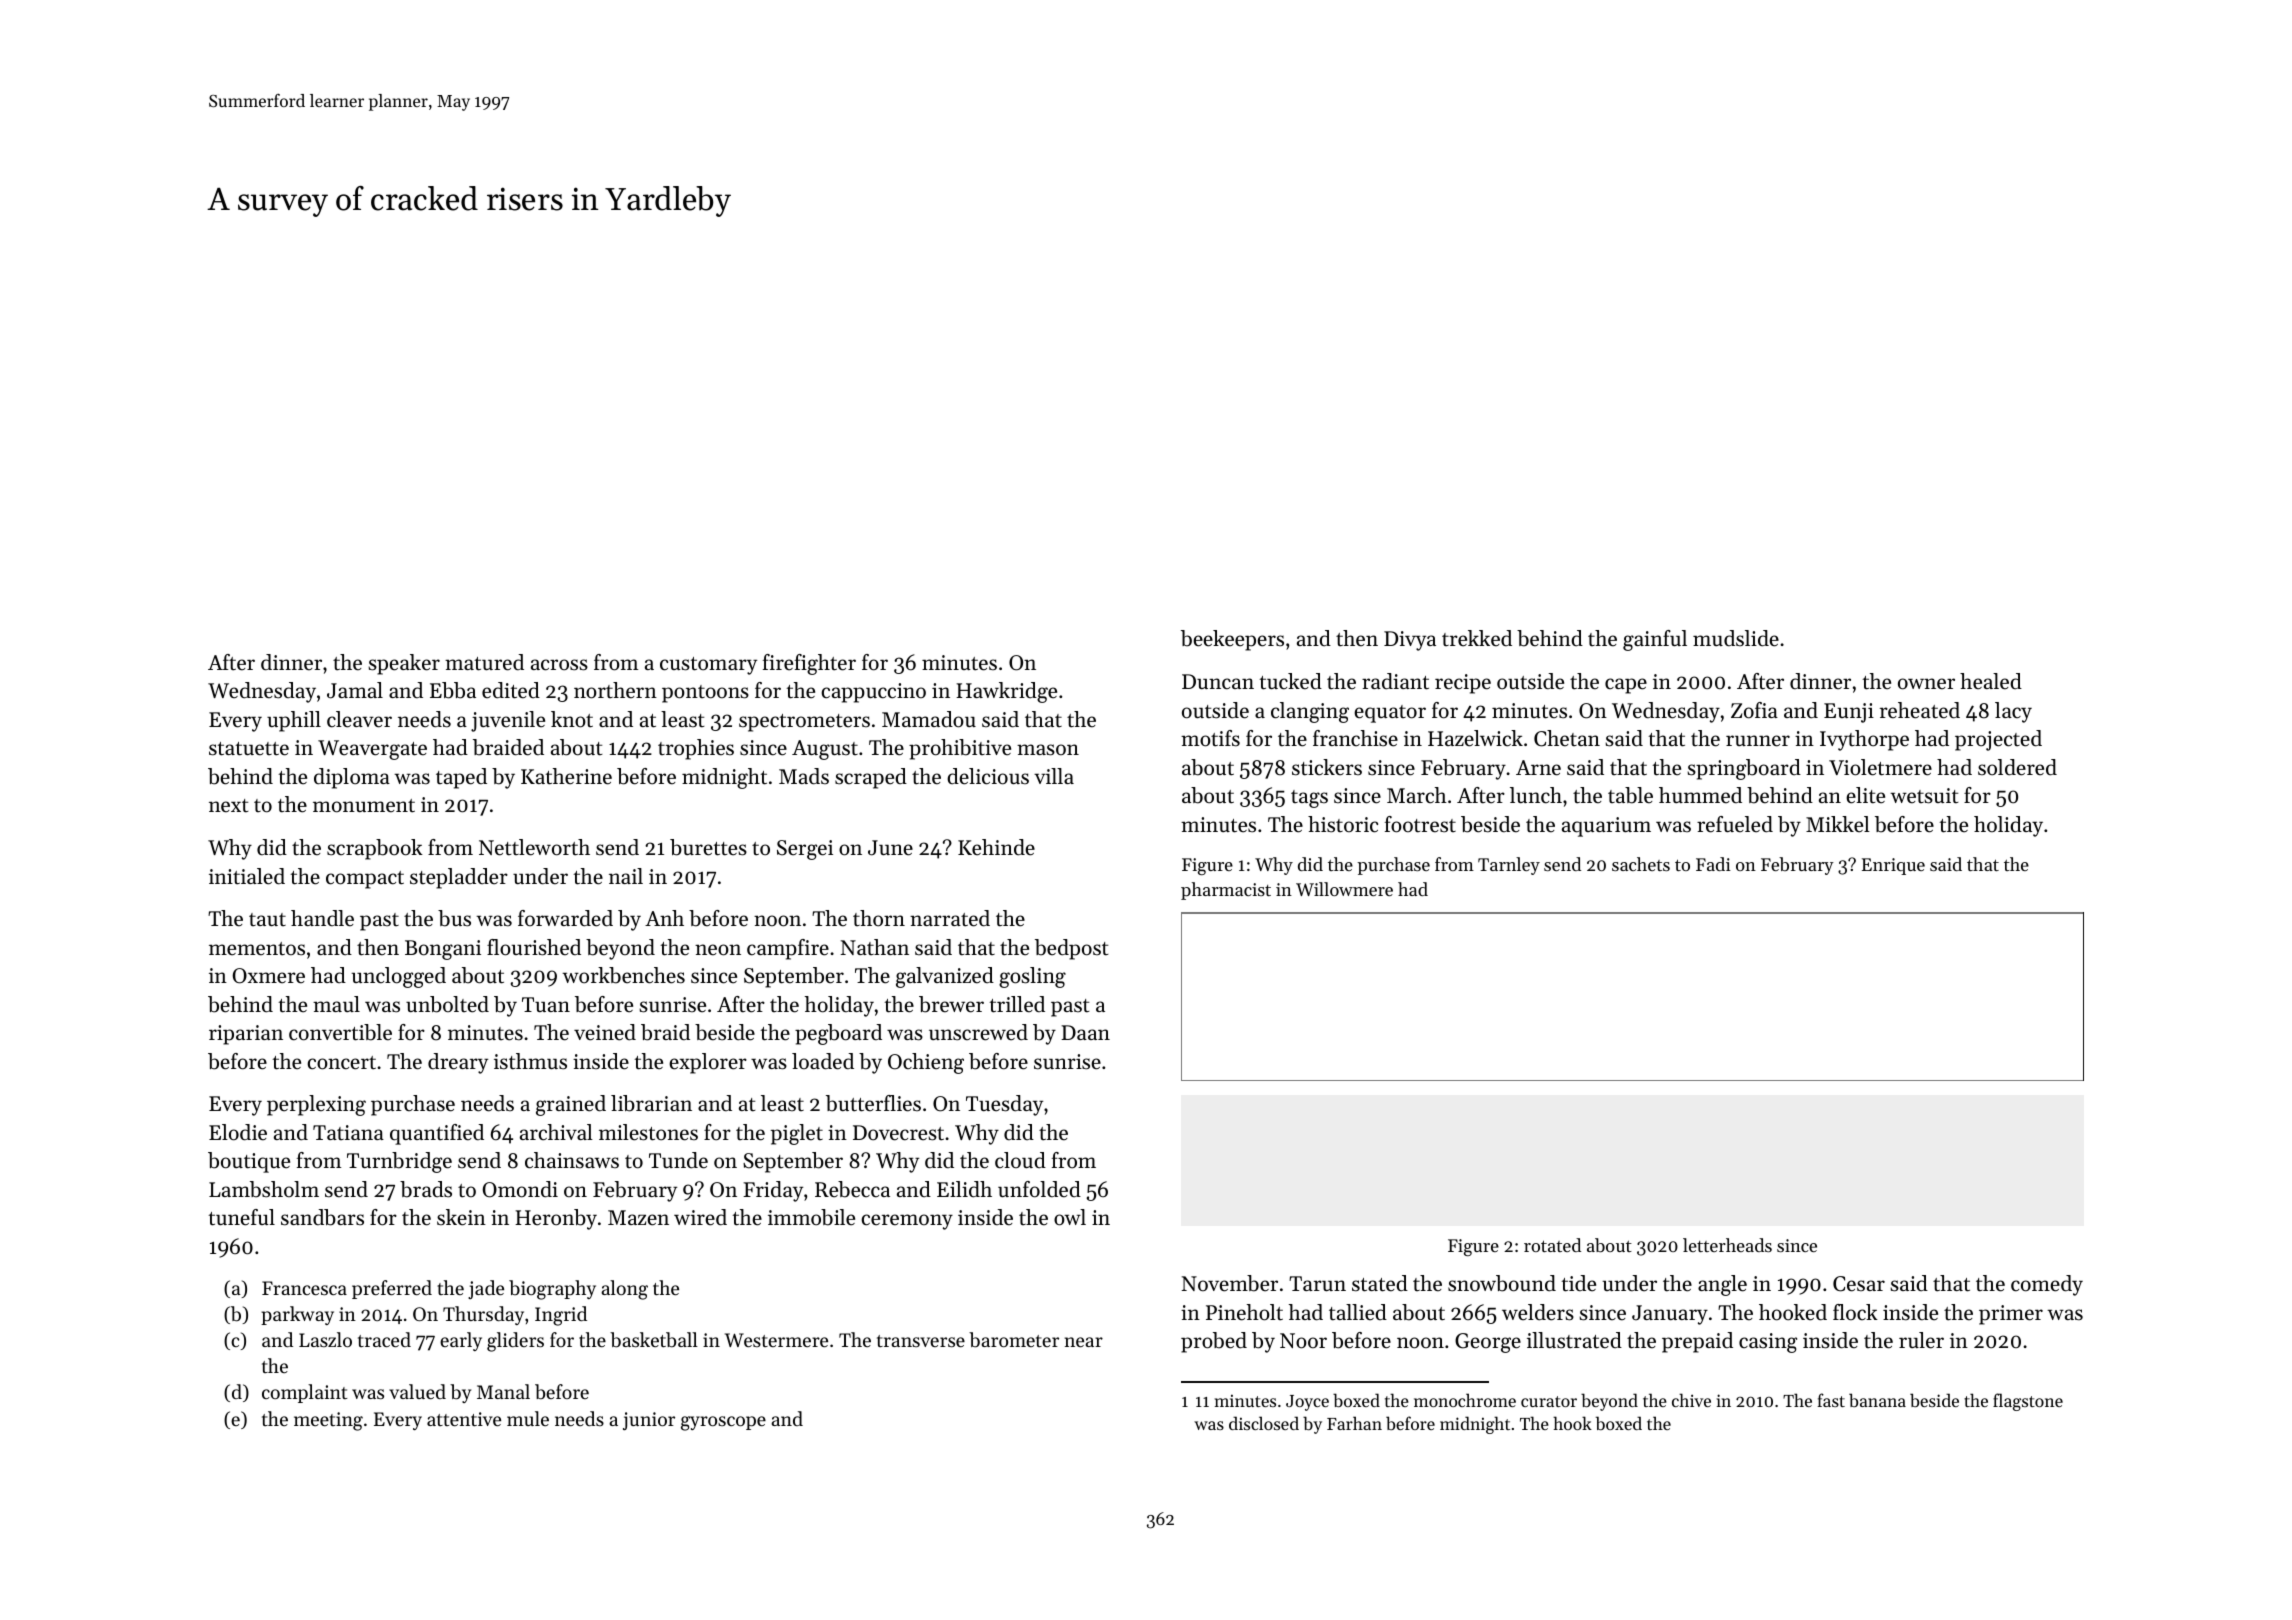  Describe the element at coordinates (1736, 638) in the screenshot. I see `mudslide` at that location.
